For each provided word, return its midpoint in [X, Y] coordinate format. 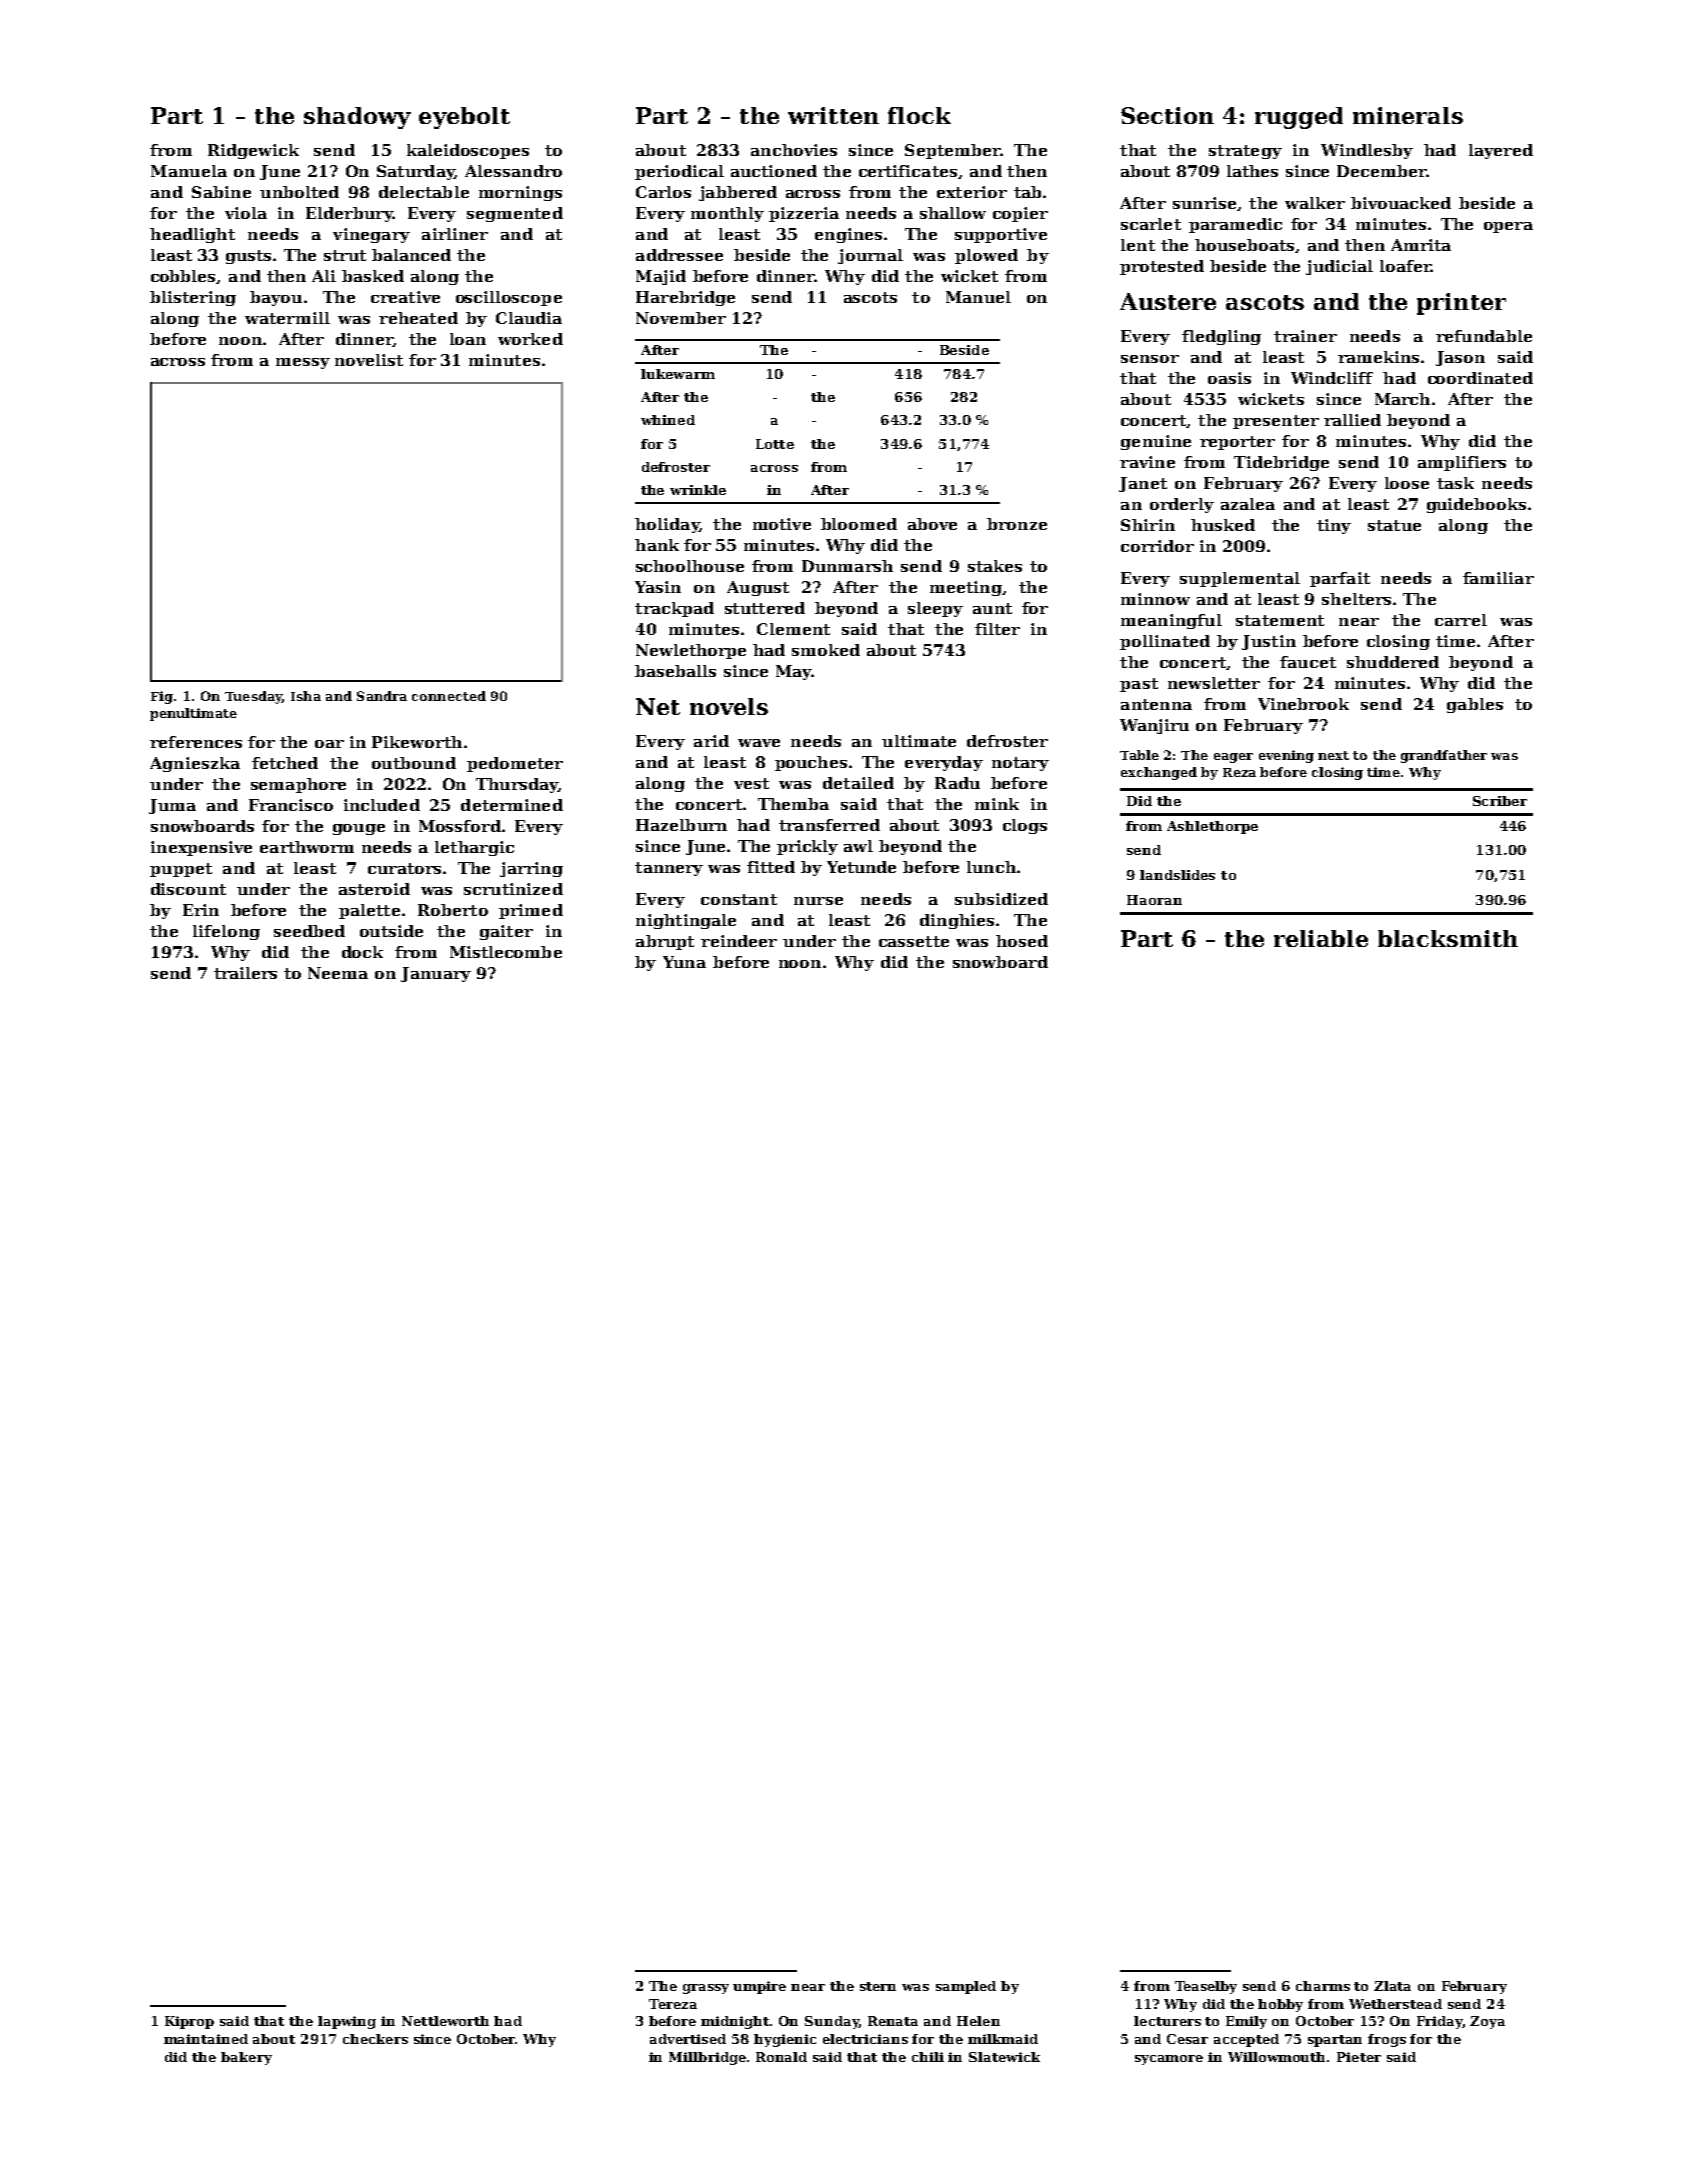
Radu [957, 783]
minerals [1408, 115]
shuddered [1393, 662]
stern [878, 1986]
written [833, 115]
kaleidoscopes [468, 151]
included [382, 805]
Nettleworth [445, 2021]
